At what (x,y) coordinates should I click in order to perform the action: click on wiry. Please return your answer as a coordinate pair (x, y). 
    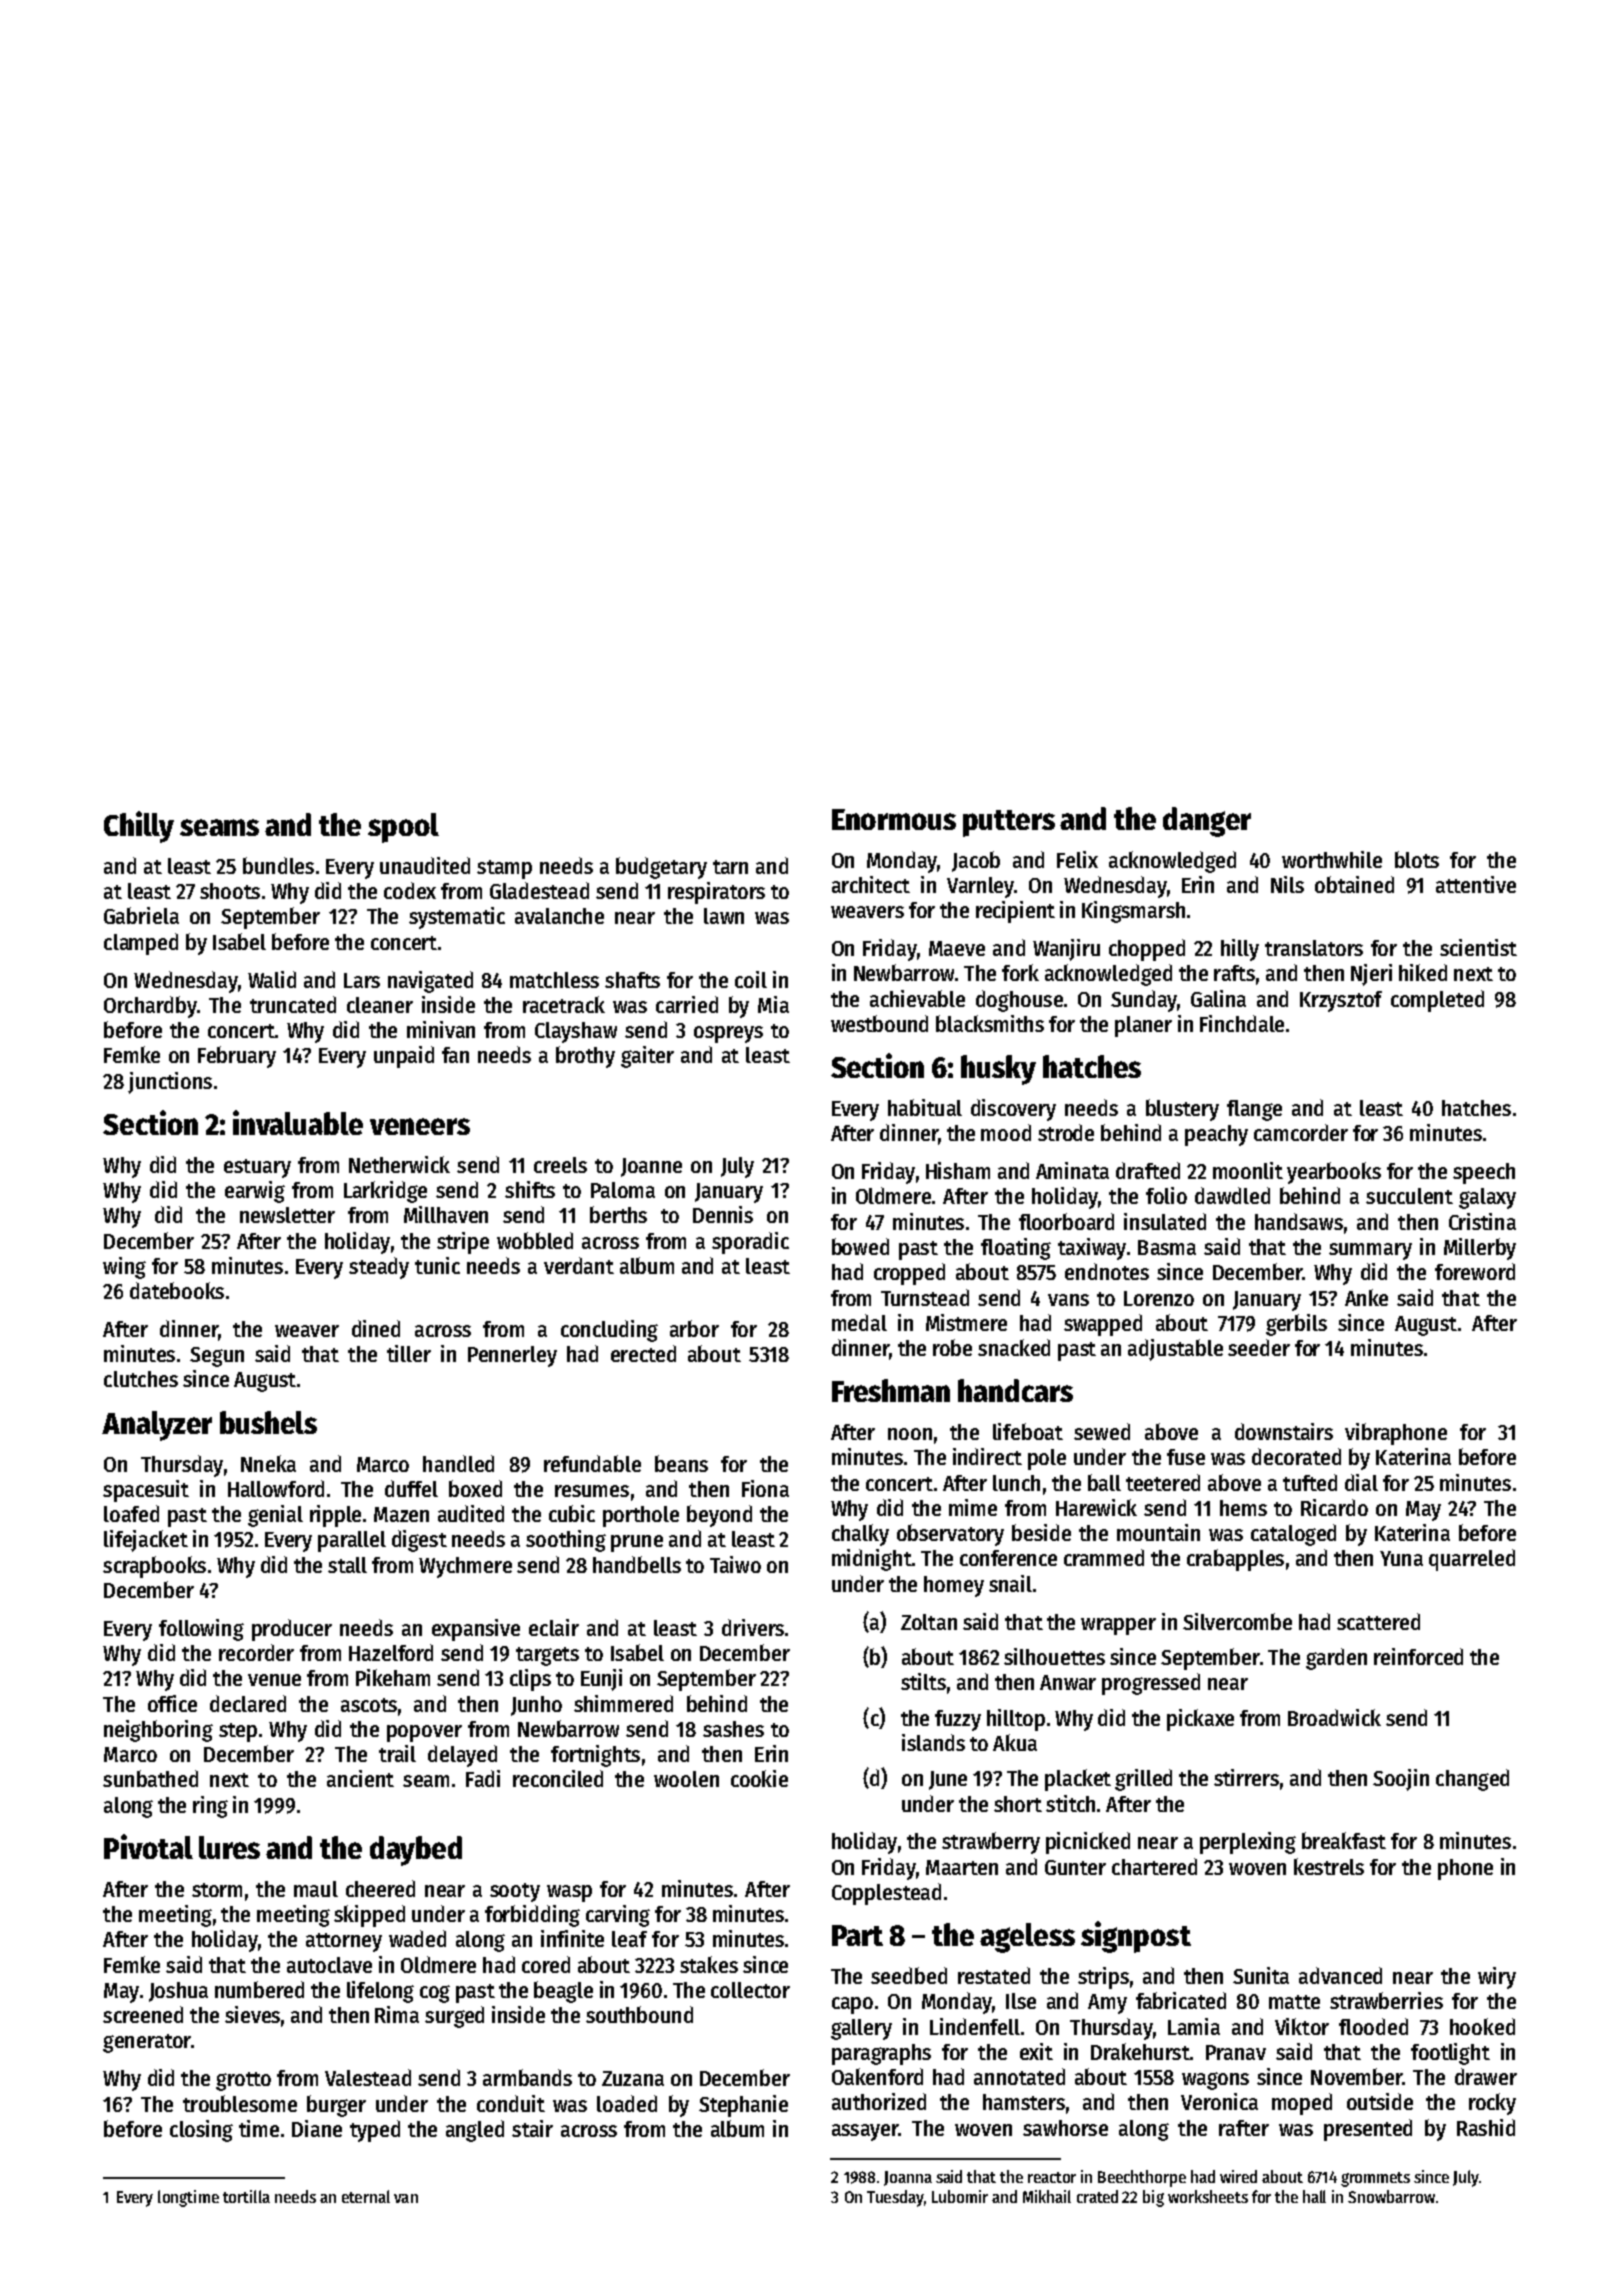
    Looking at the image, I should click on (1497, 1978).
